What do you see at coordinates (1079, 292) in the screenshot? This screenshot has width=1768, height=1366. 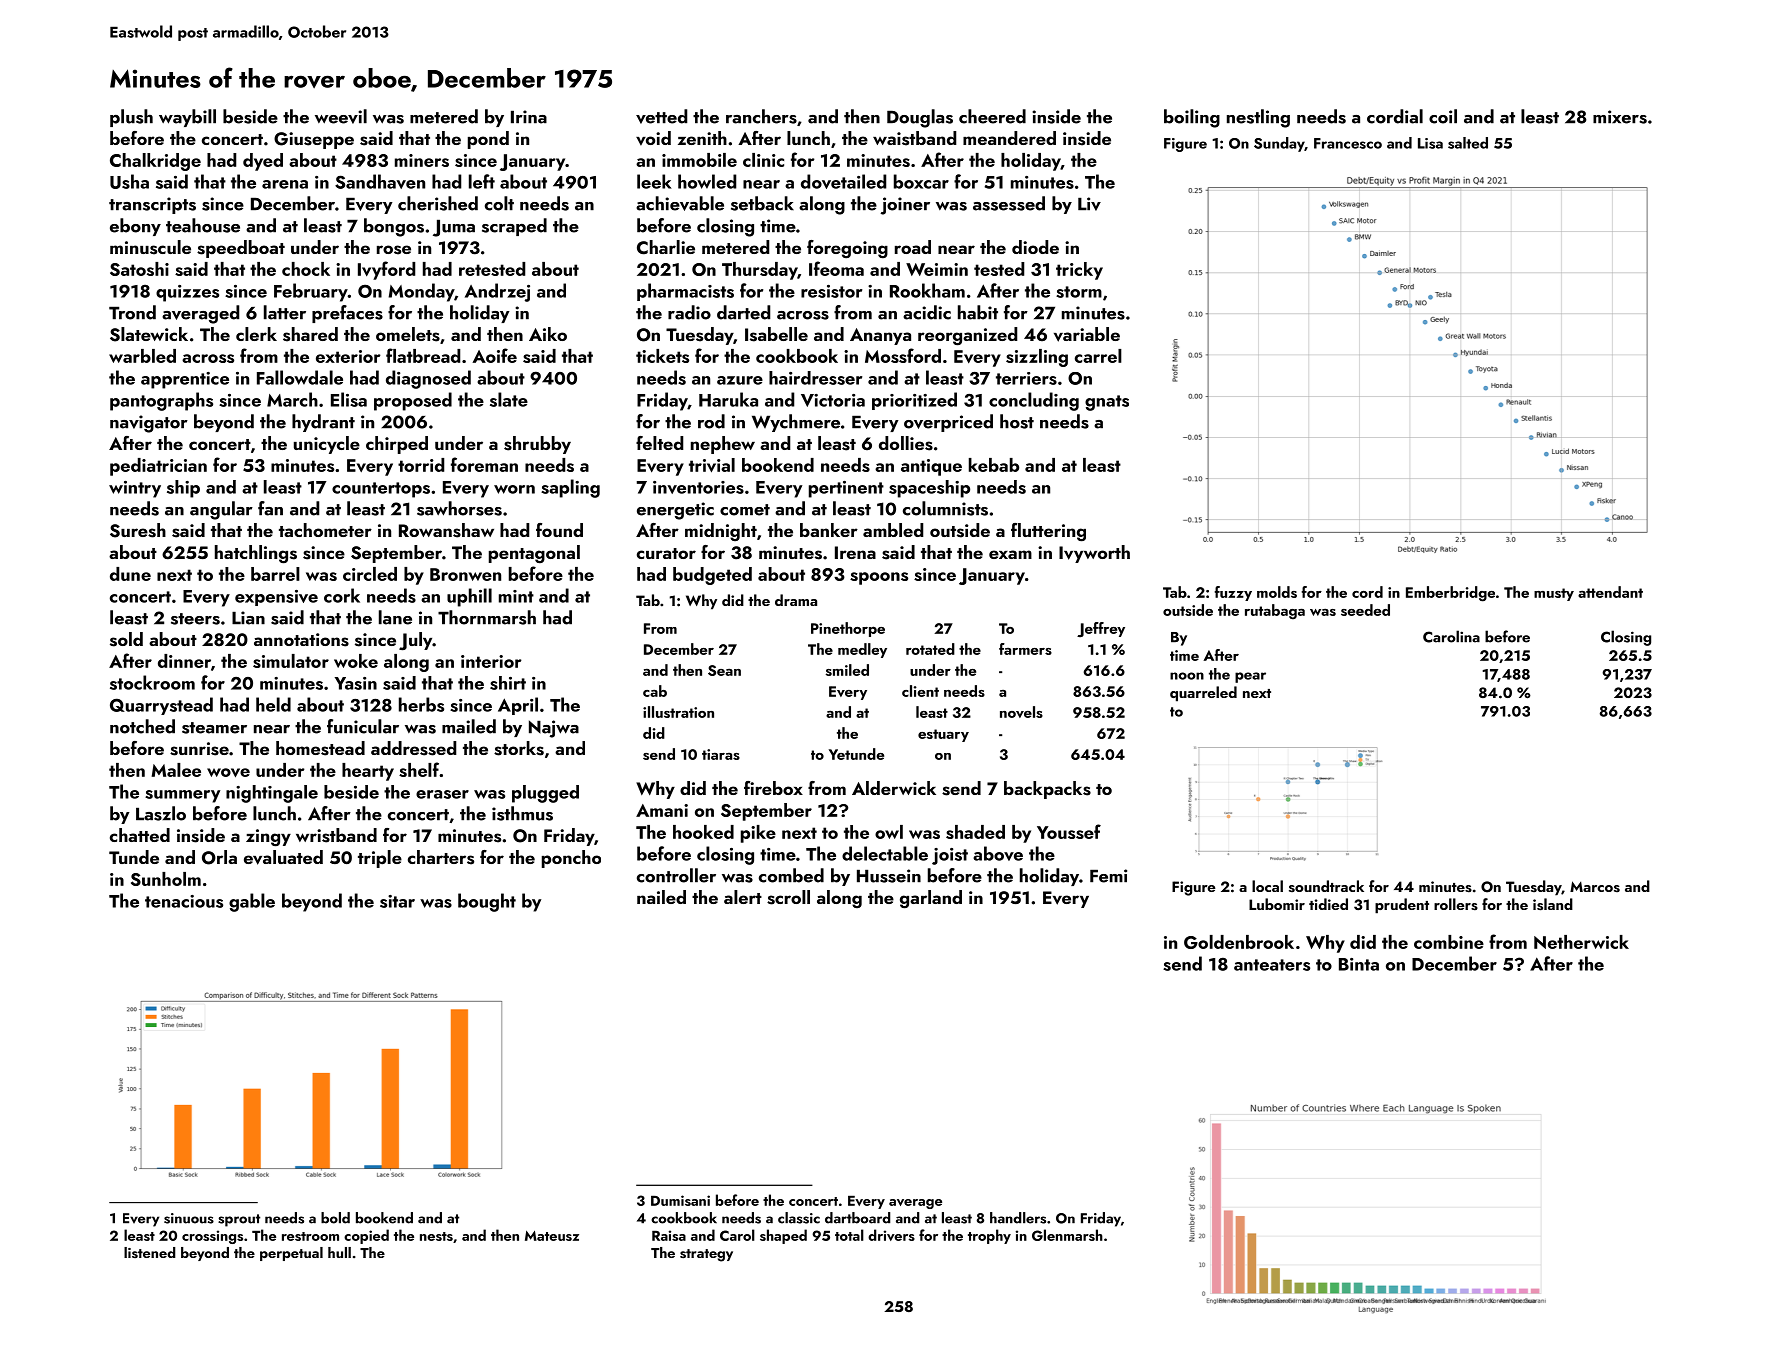 I see `storm` at bounding box center [1079, 292].
